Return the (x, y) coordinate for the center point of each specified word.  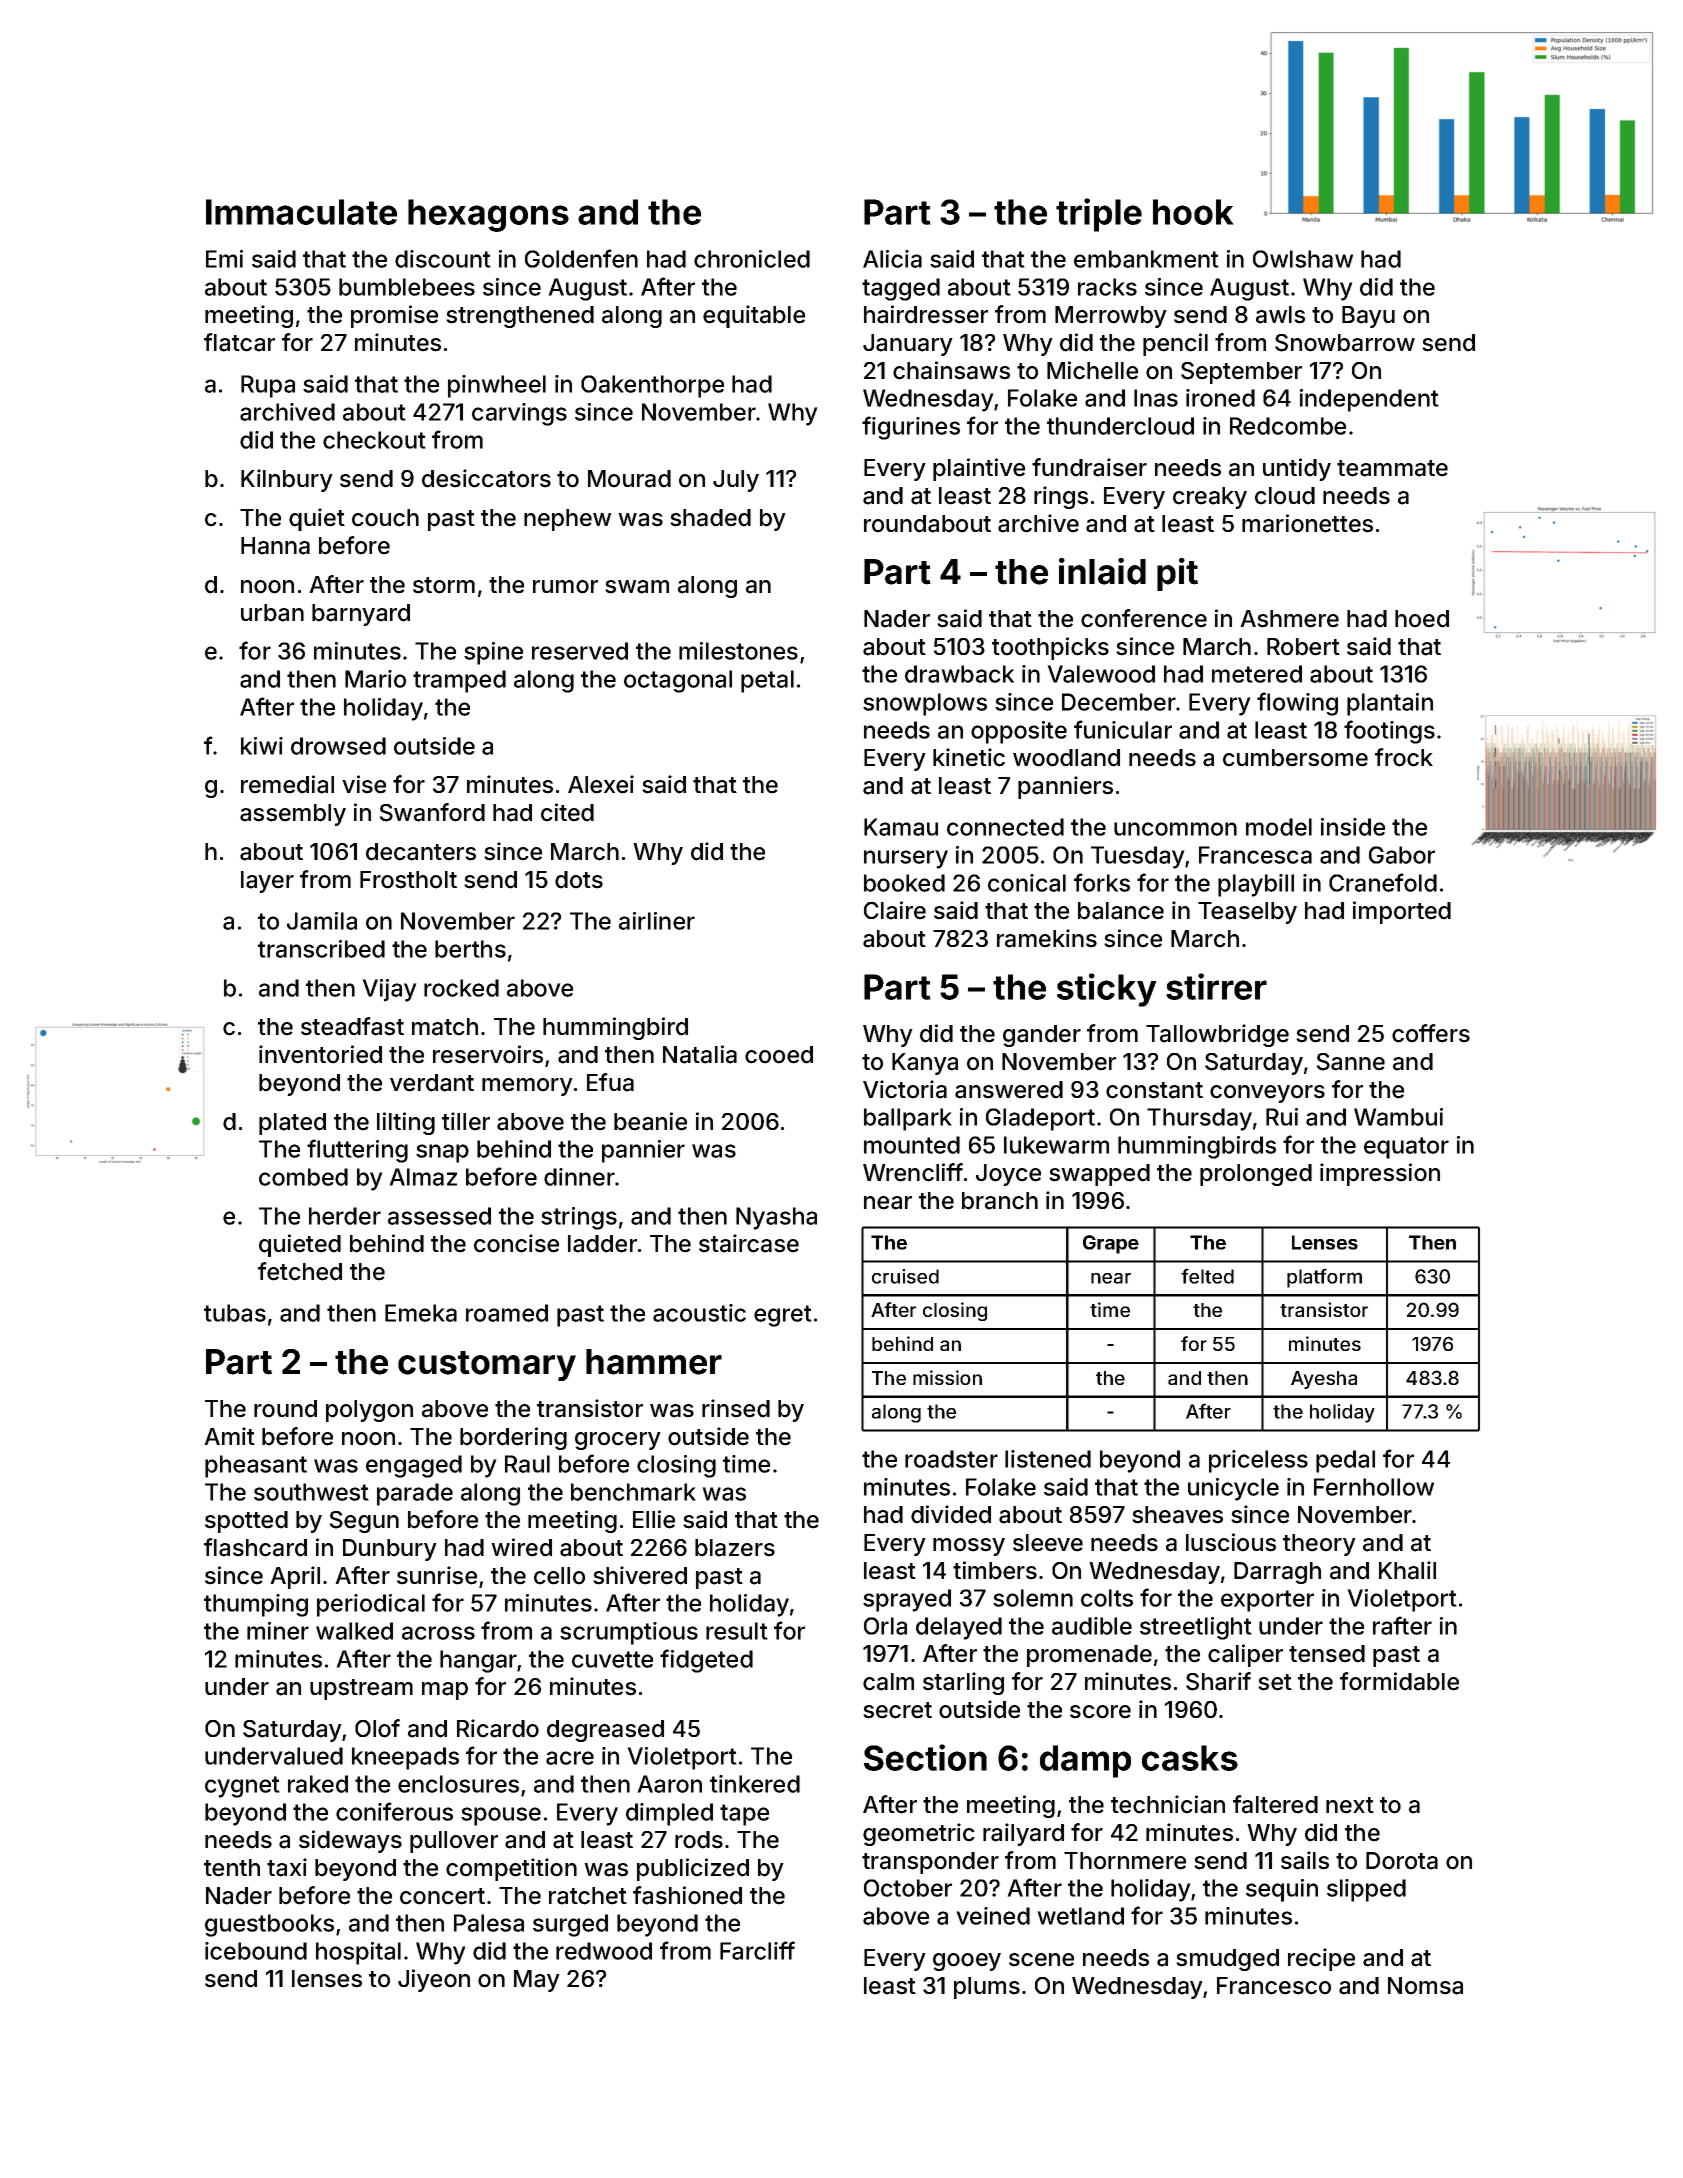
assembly (293, 815)
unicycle (1233, 1489)
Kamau (901, 827)
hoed (1422, 619)
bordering (513, 1438)
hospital (358, 1953)
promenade (1089, 1656)
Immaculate (301, 212)
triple (1099, 215)
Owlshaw (1303, 259)
